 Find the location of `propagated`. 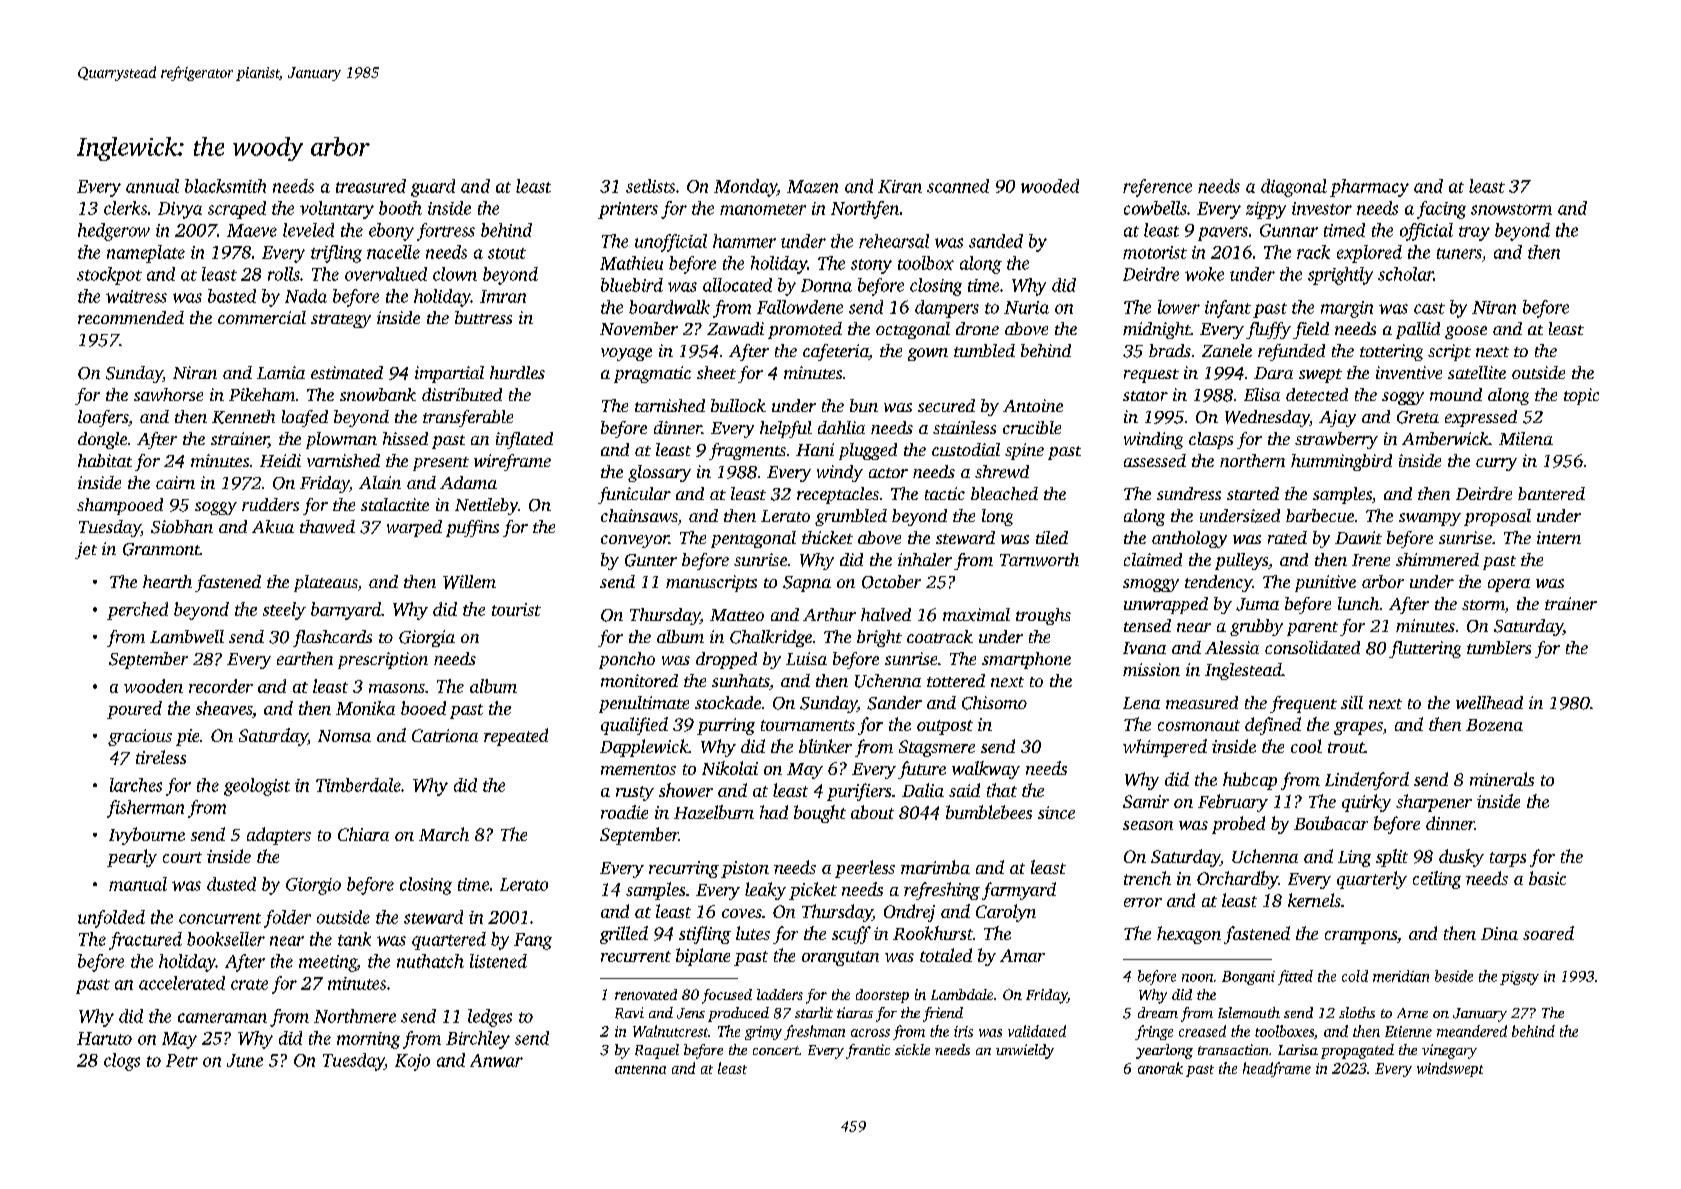

propagated is located at coordinates (1357, 1051).
